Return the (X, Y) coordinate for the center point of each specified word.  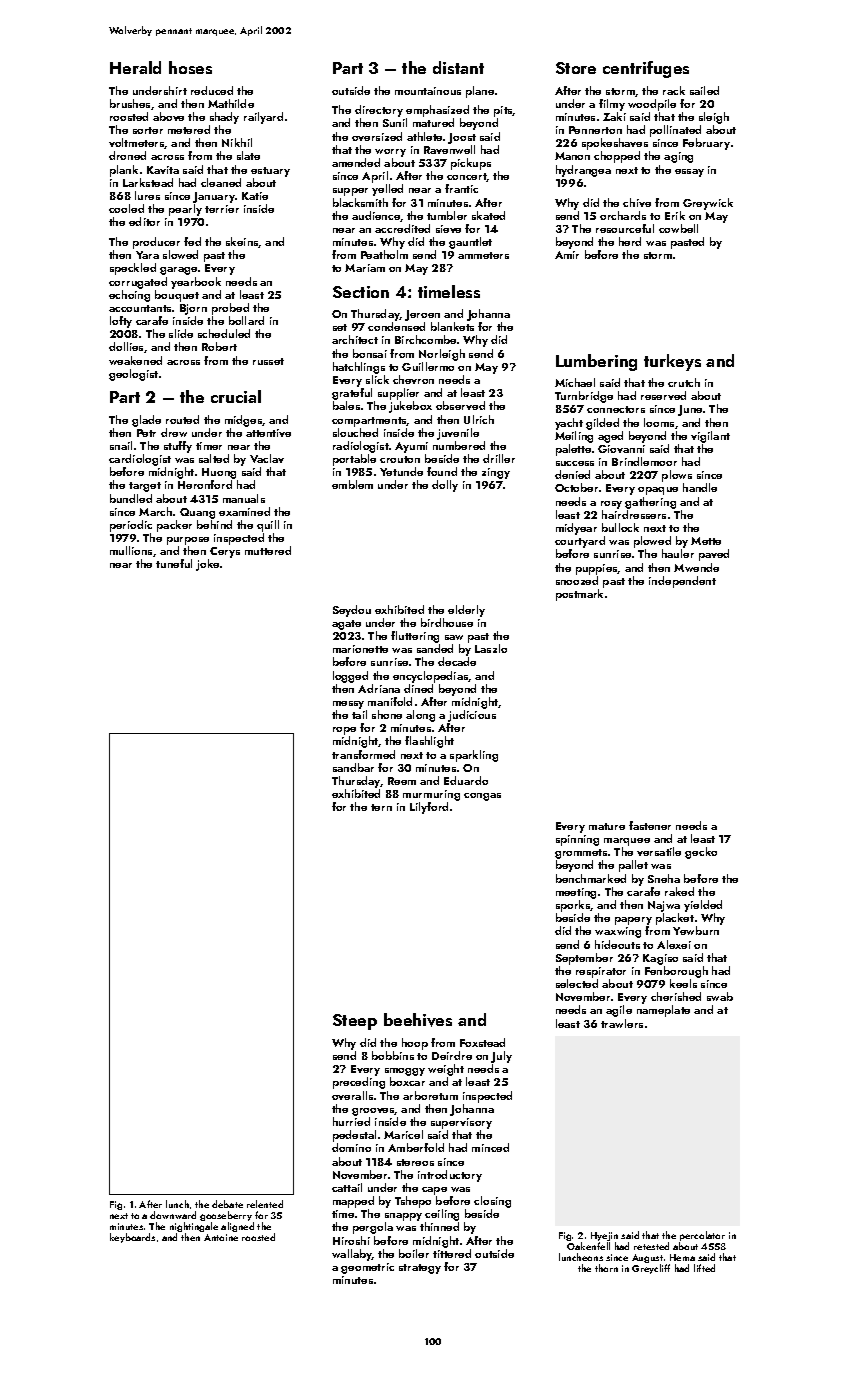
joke (207, 565)
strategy (420, 1269)
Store (576, 68)
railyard (263, 118)
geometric (367, 1268)
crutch (684, 382)
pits (503, 111)
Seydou (352, 611)
